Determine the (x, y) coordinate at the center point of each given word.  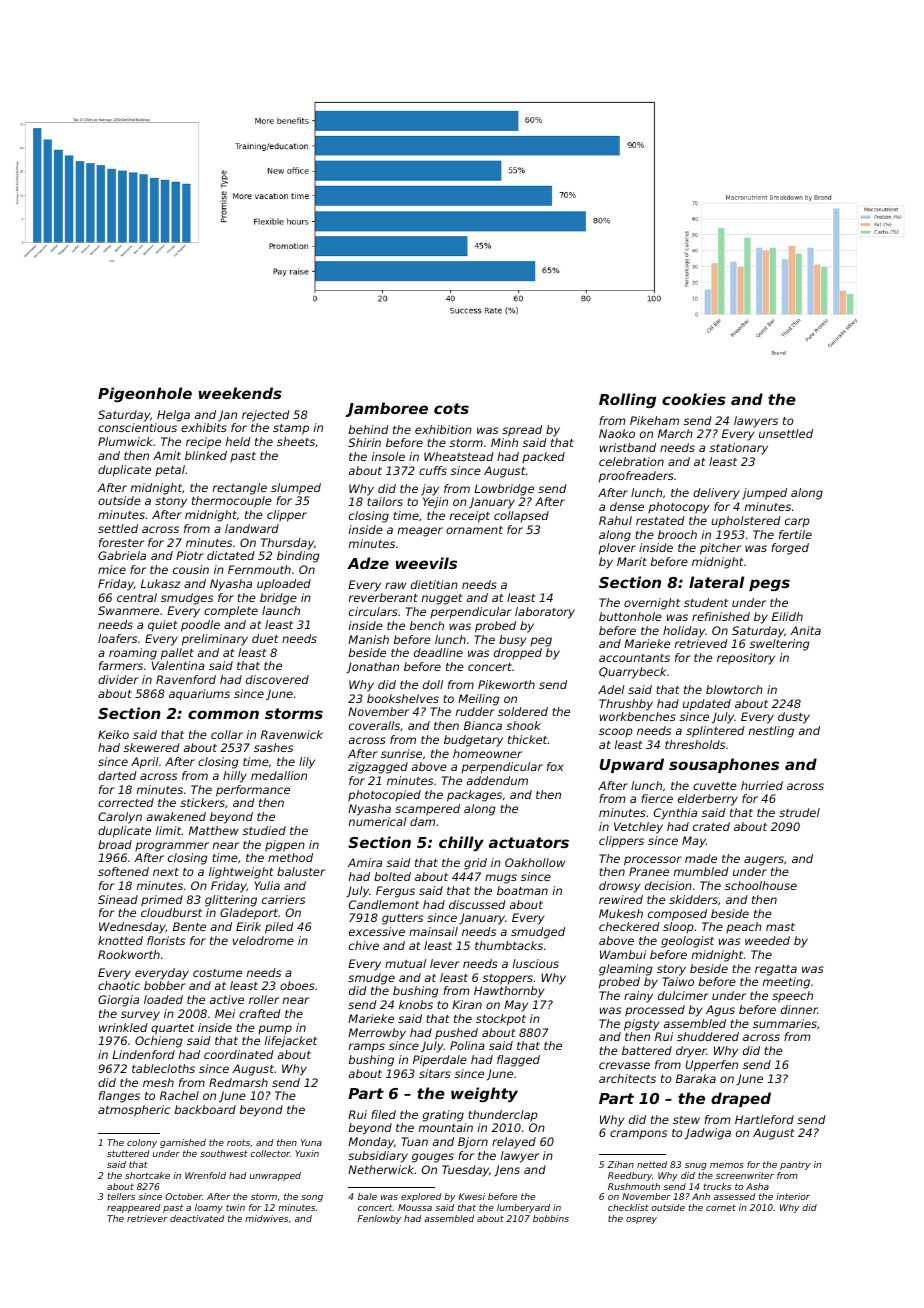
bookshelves (403, 698)
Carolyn (120, 818)
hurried (762, 785)
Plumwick (125, 441)
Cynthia (675, 814)
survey (140, 1016)
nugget (442, 599)
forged (790, 549)
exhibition (443, 429)
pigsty (642, 1025)
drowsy (620, 887)
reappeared (134, 1208)
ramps (367, 1047)
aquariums (199, 695)
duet (265, 638)
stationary (739, 449)
